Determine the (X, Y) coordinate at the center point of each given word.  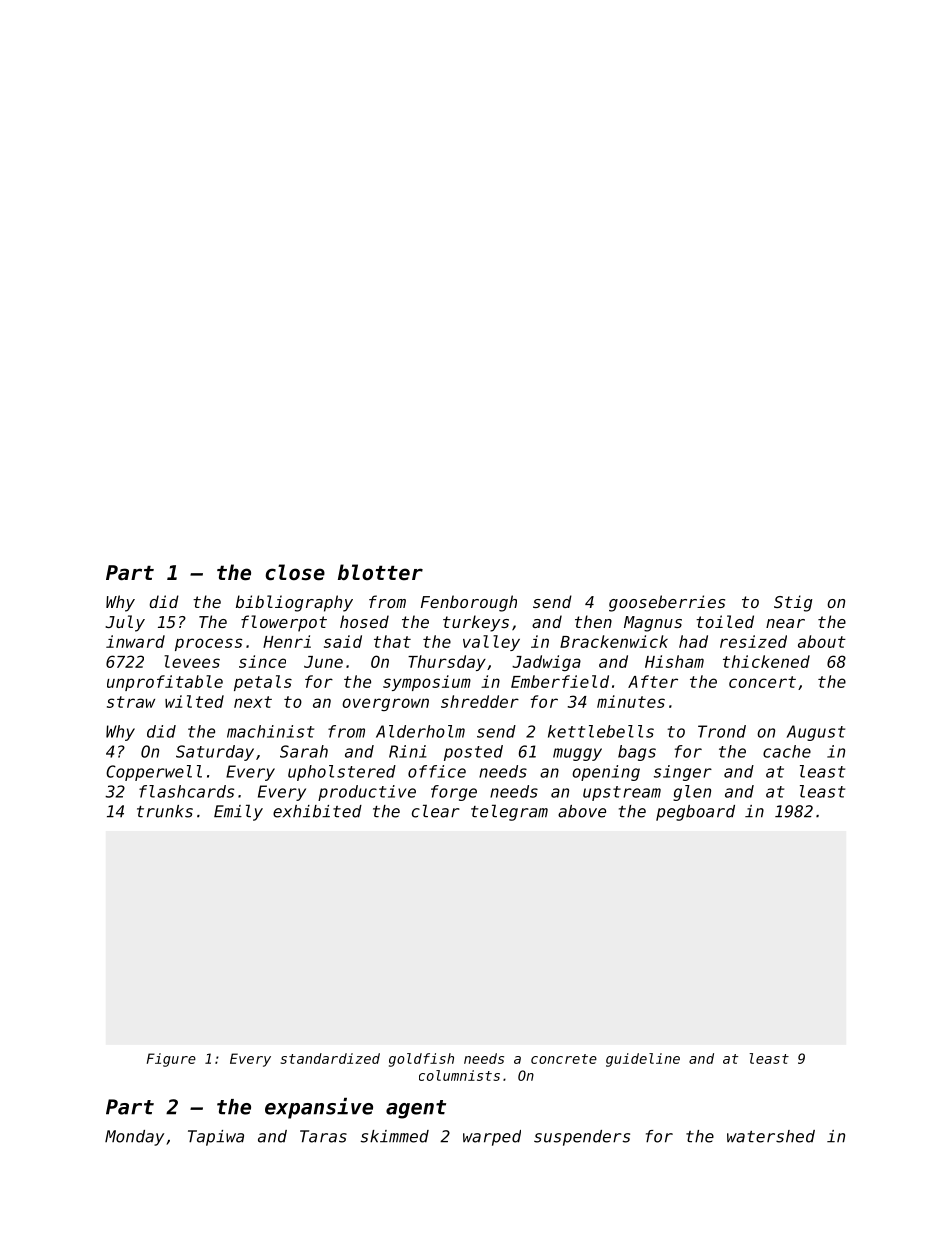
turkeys (476, 623)
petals (263, 683)
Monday (134, 1138)
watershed (771, 1136)
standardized (330, 1058)
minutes (631, 701)
